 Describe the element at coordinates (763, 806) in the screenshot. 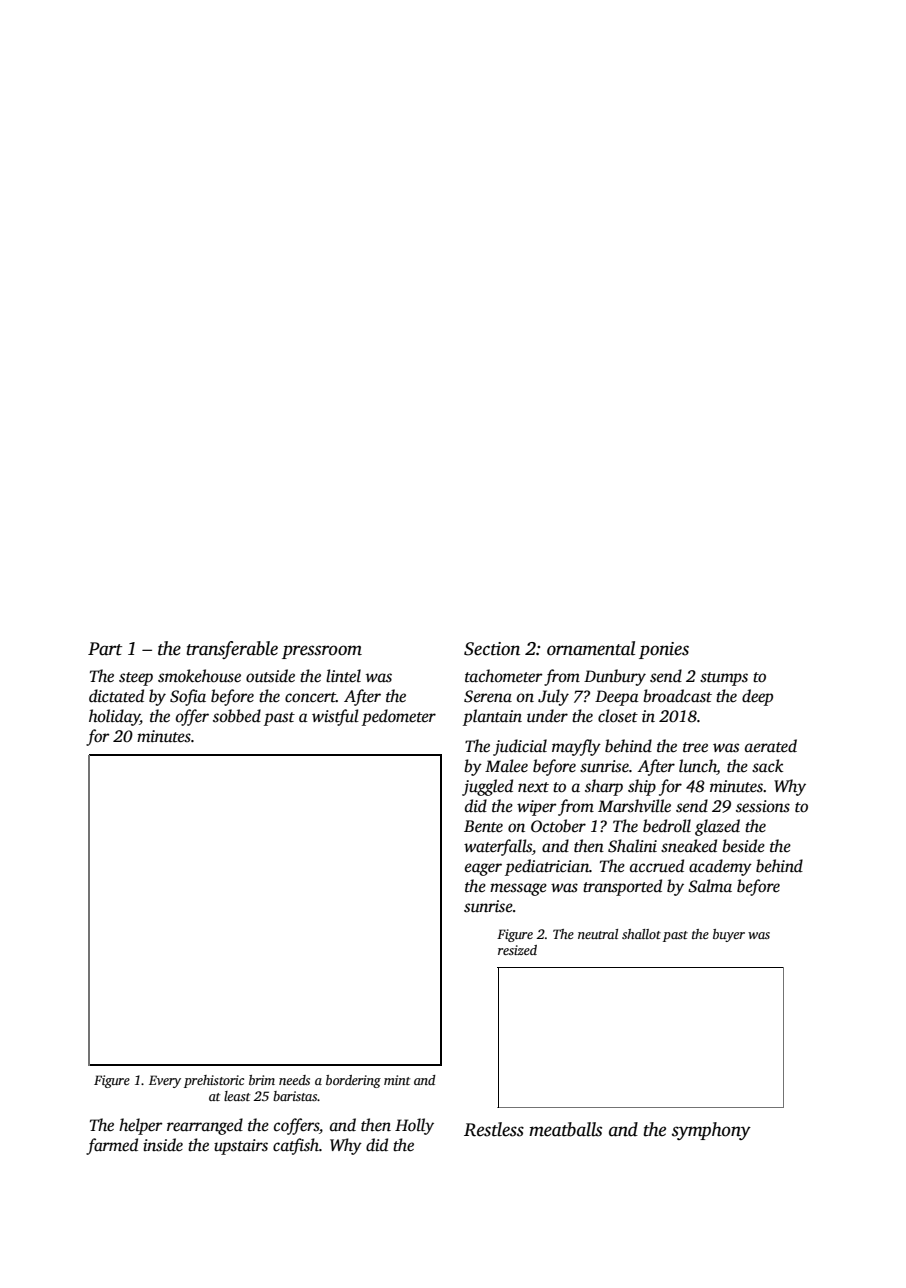

I see `sessions` at that location.
